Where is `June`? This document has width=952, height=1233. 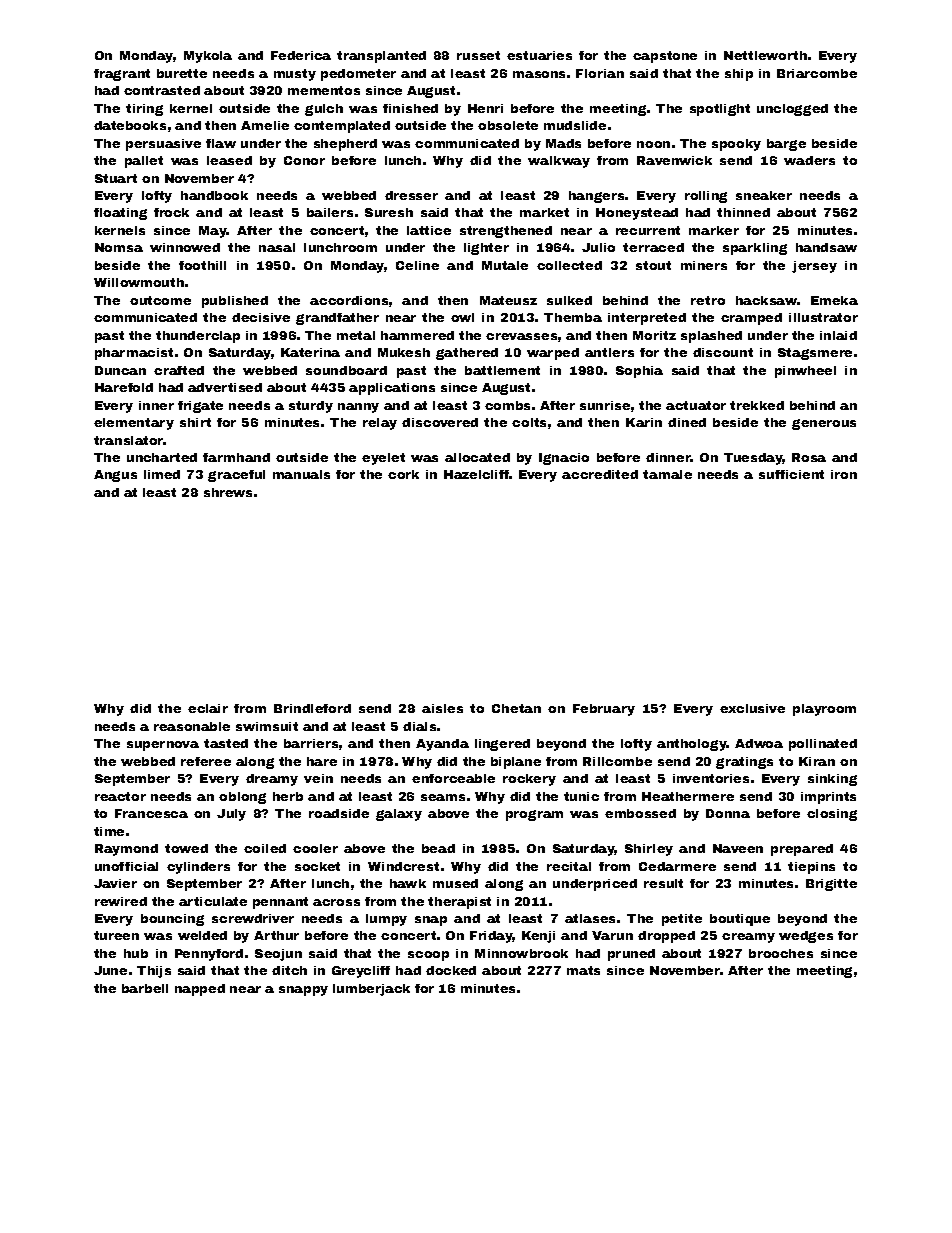
June is located at coordinates (110, 970).
